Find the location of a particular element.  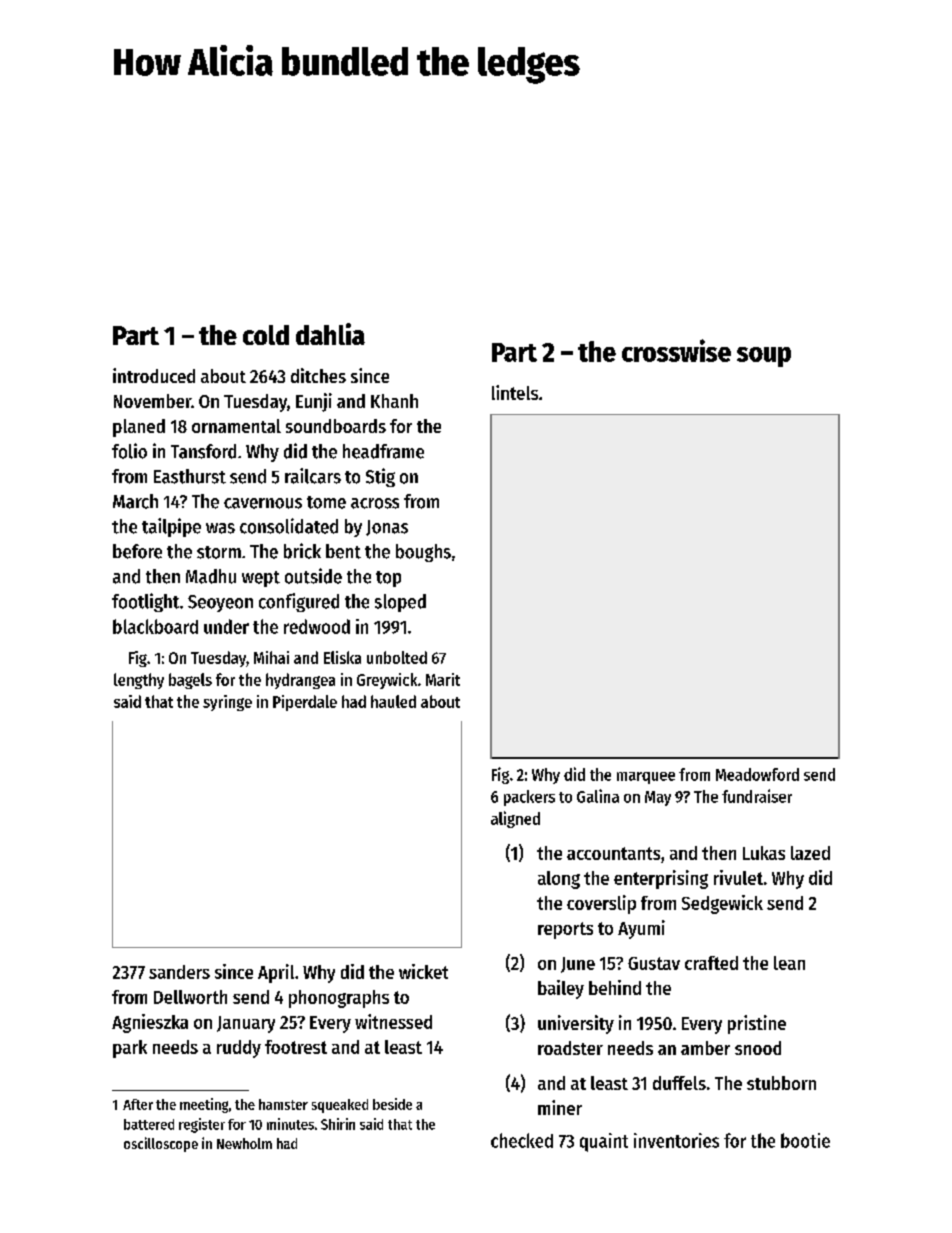

aligned is located at coordinates (515, 819).
